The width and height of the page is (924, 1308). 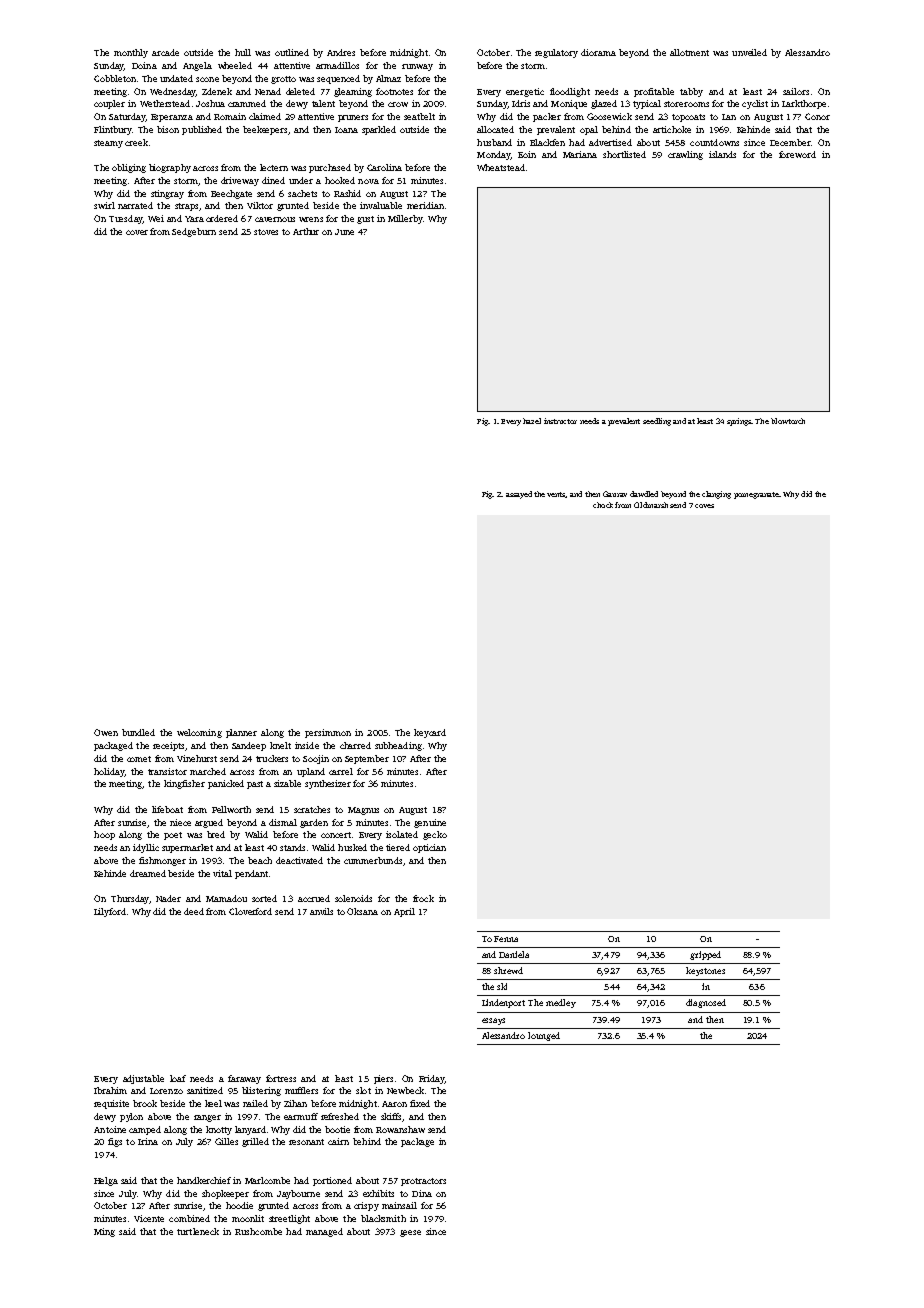 What do you see at coordinates (165, 52) in the page?
I see `arcade` at bounding box center [165, 52].
